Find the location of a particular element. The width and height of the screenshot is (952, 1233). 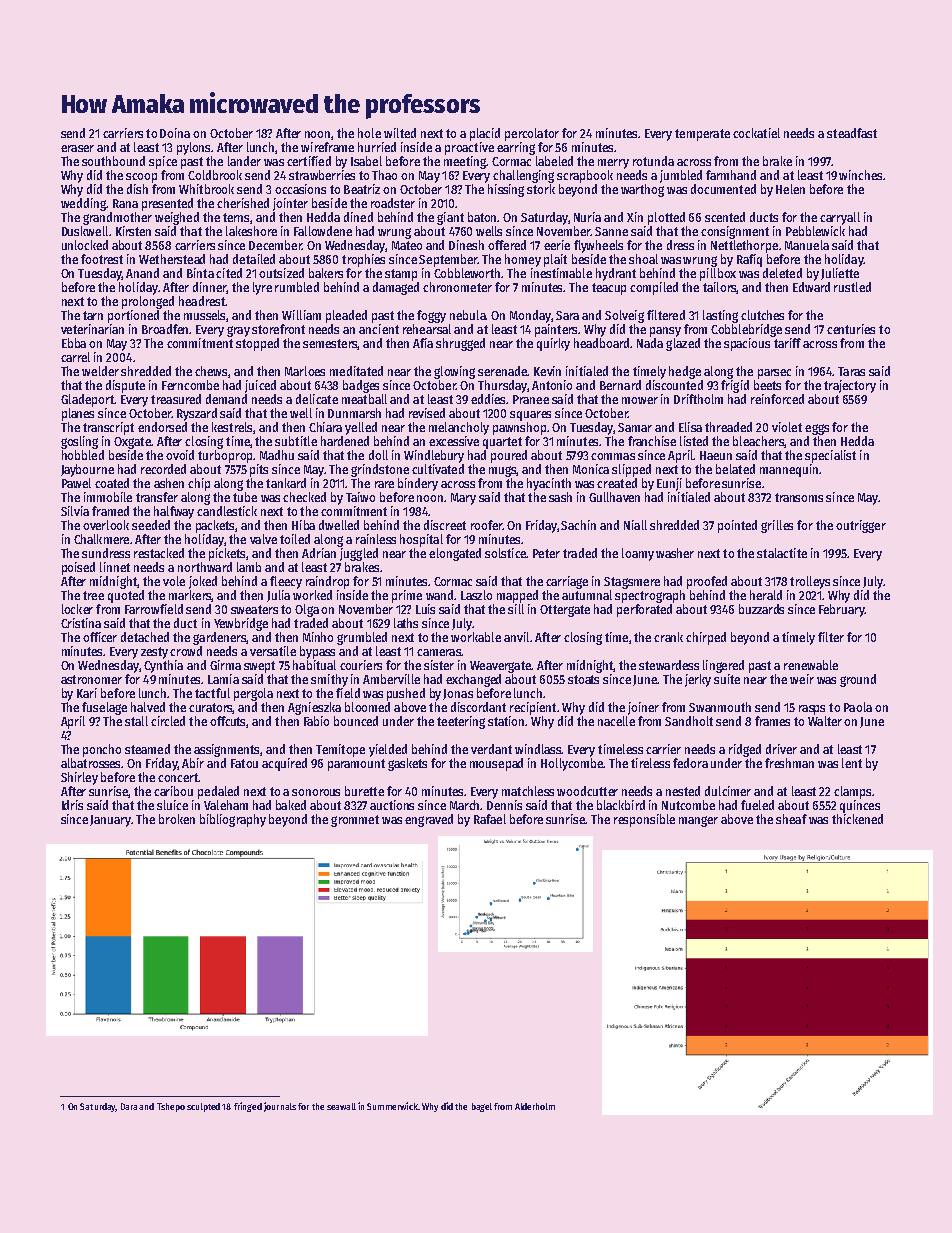

Hollycombe is located at coordinates (572, 764).
